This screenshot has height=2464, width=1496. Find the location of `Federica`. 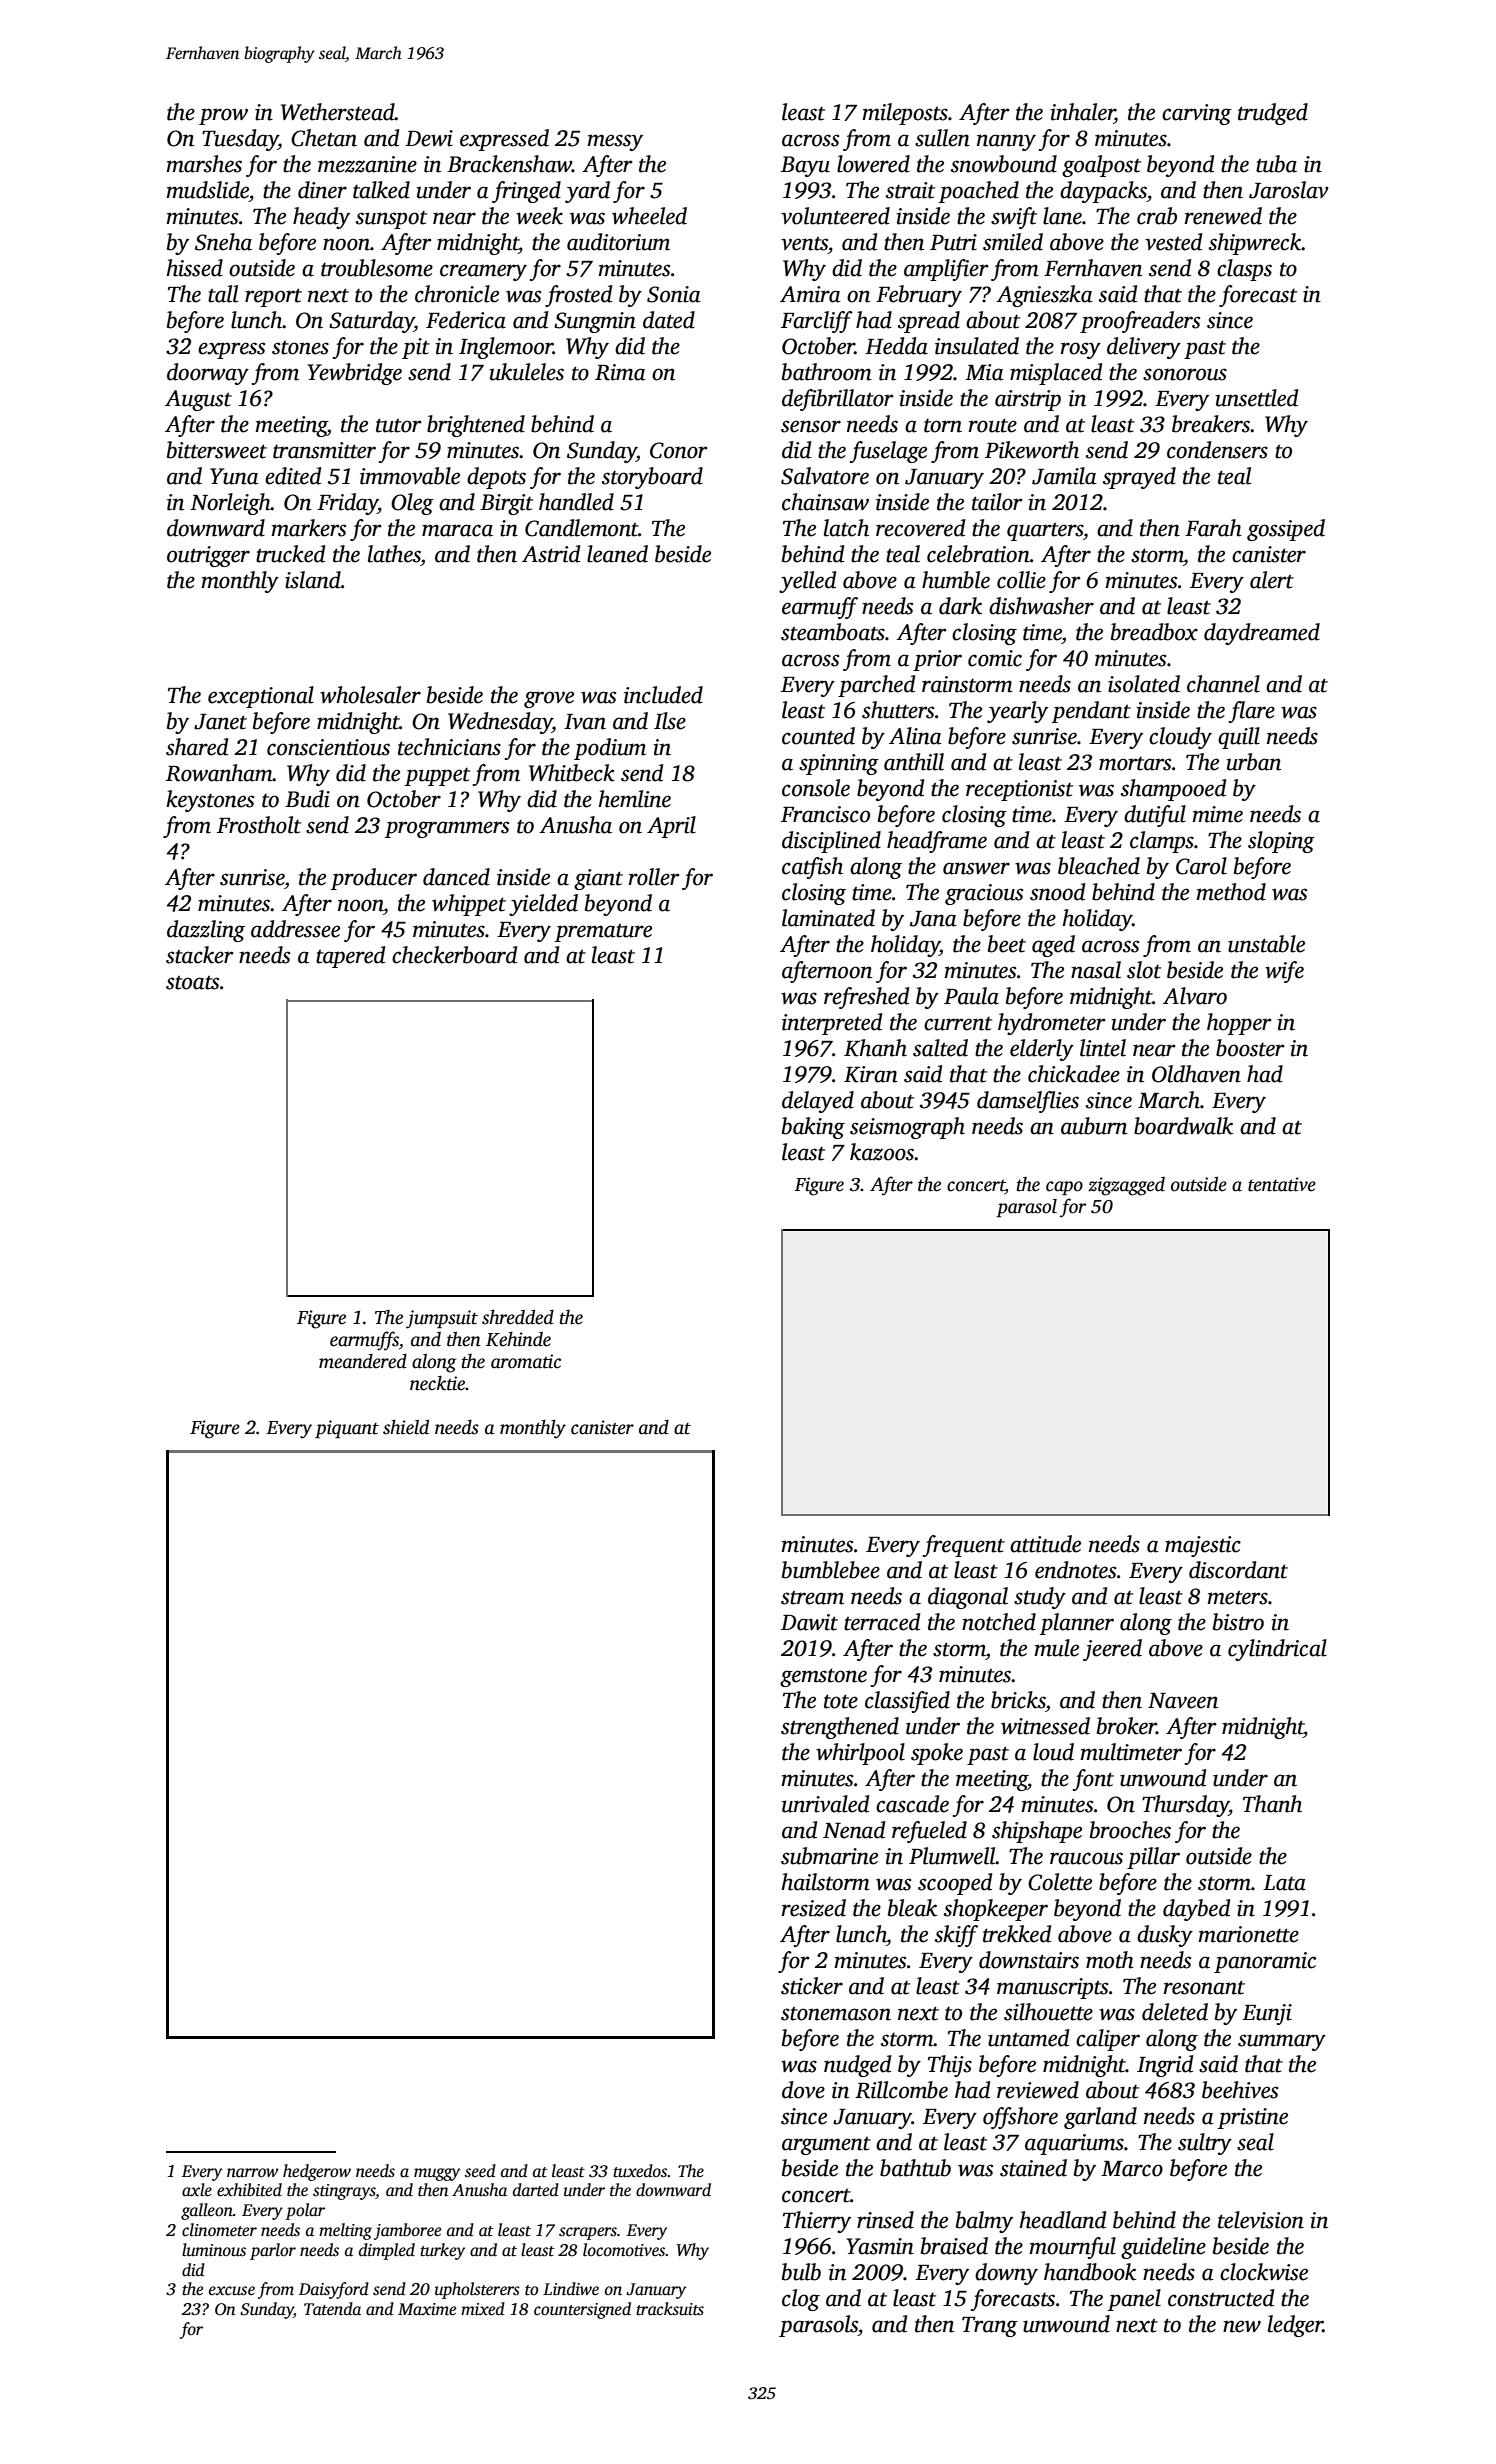

Federica is located at coordinates (466, 320).
